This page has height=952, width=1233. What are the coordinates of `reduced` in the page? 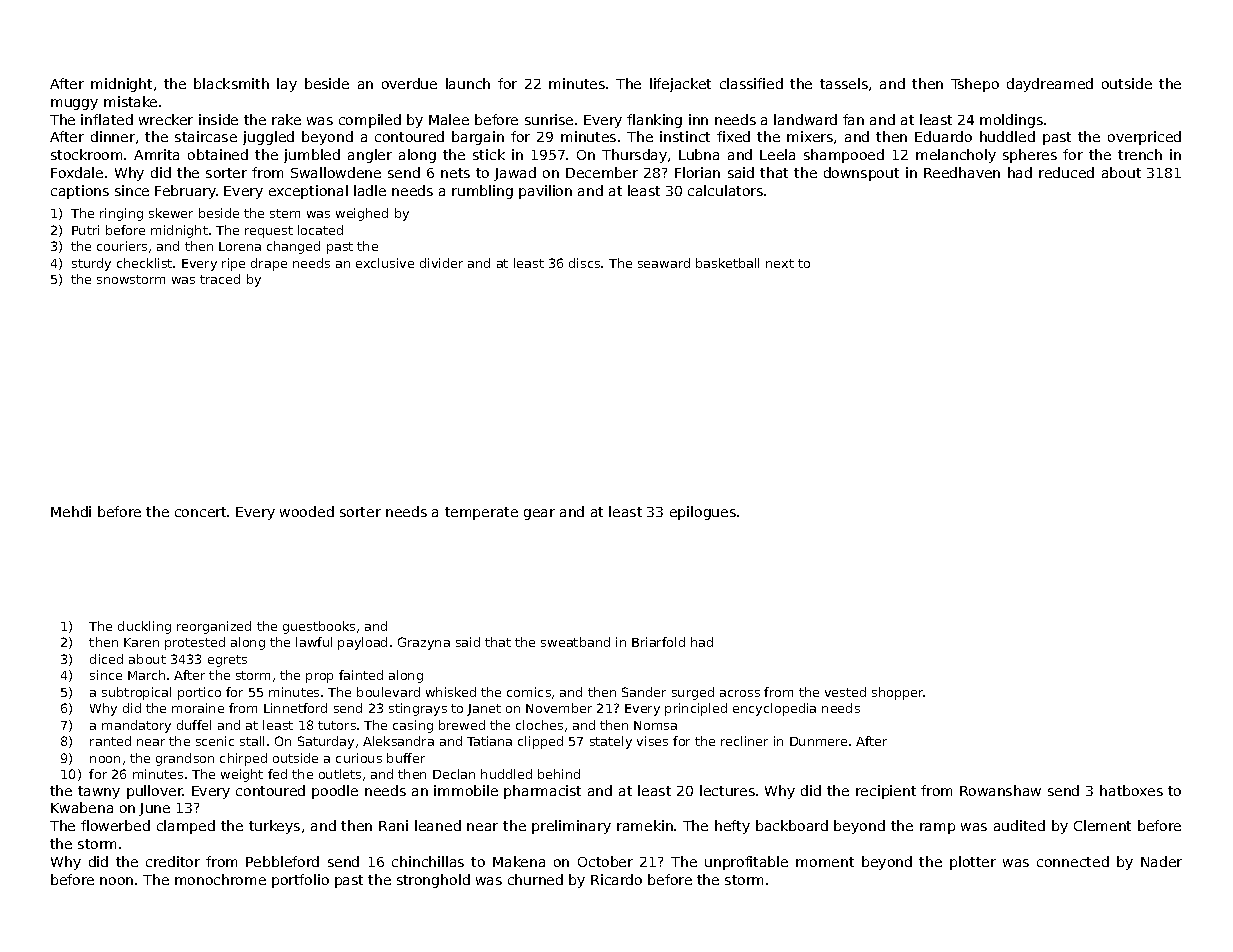 It's located at (1066, 172).
